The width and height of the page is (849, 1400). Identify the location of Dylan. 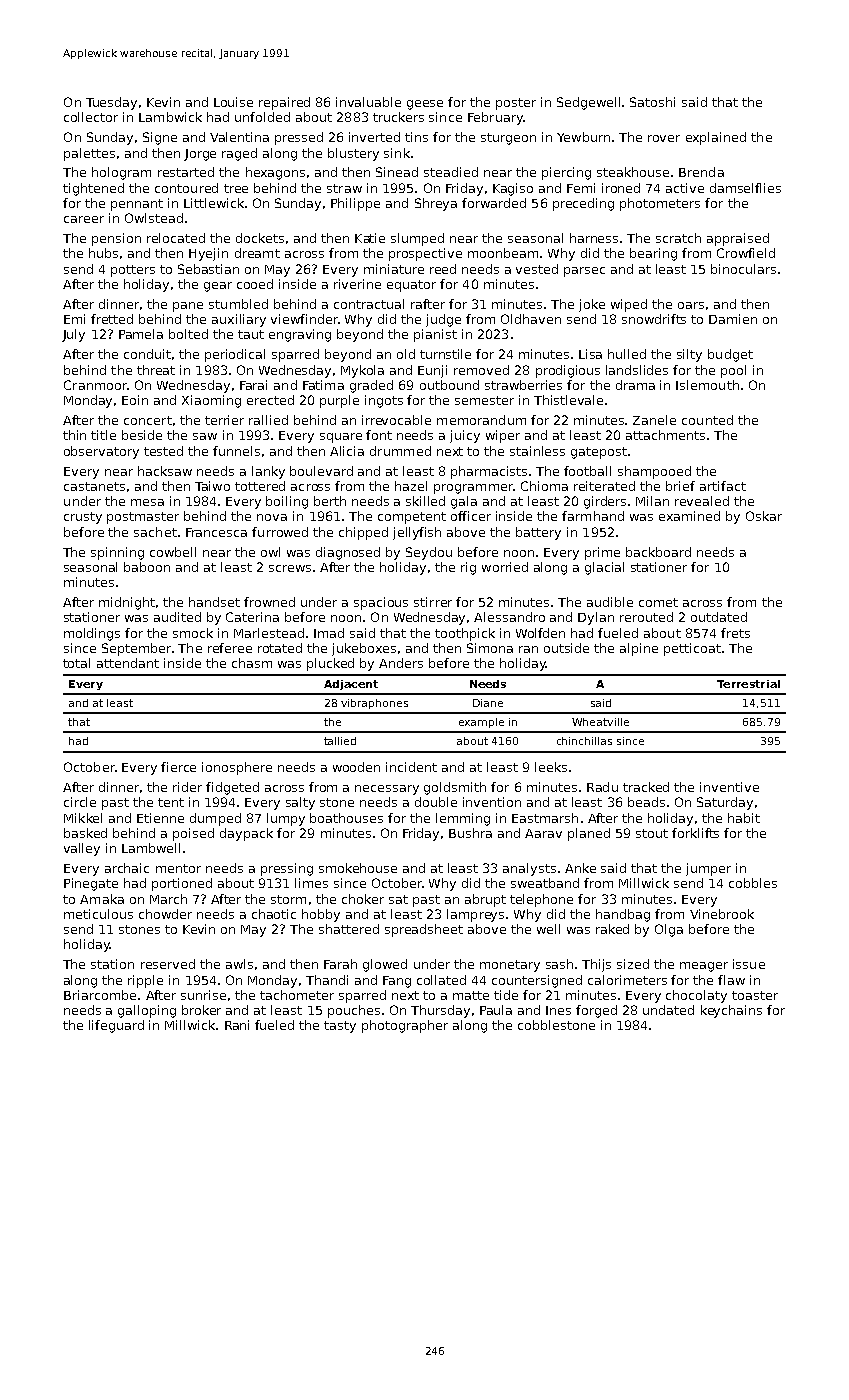
(596, 618).
